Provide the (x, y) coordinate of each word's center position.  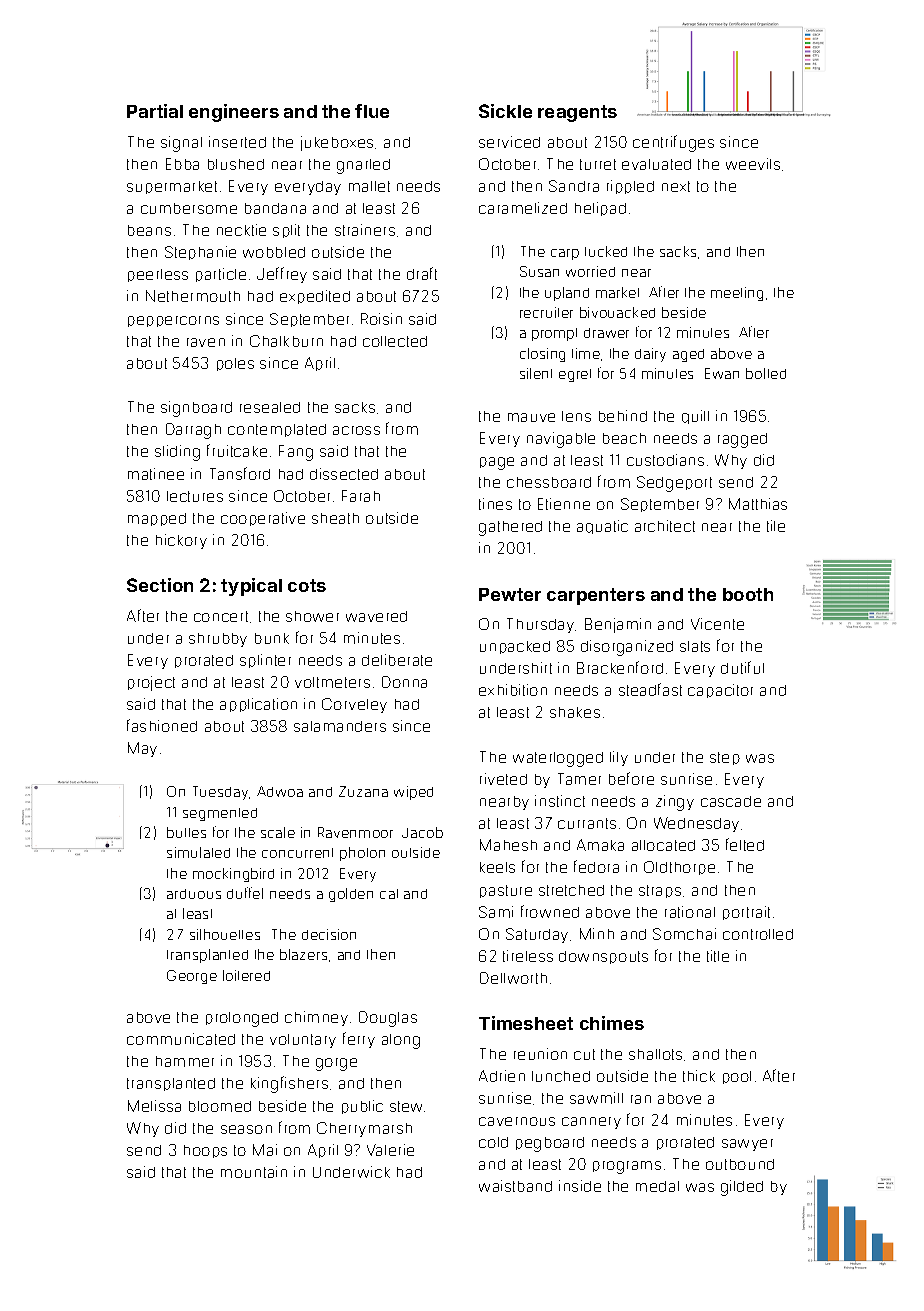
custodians (665, 460)
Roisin (381, 319)
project (151, 683)
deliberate (397, 660)
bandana (275, 208)
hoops (205, 1151)
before (631, 778)
